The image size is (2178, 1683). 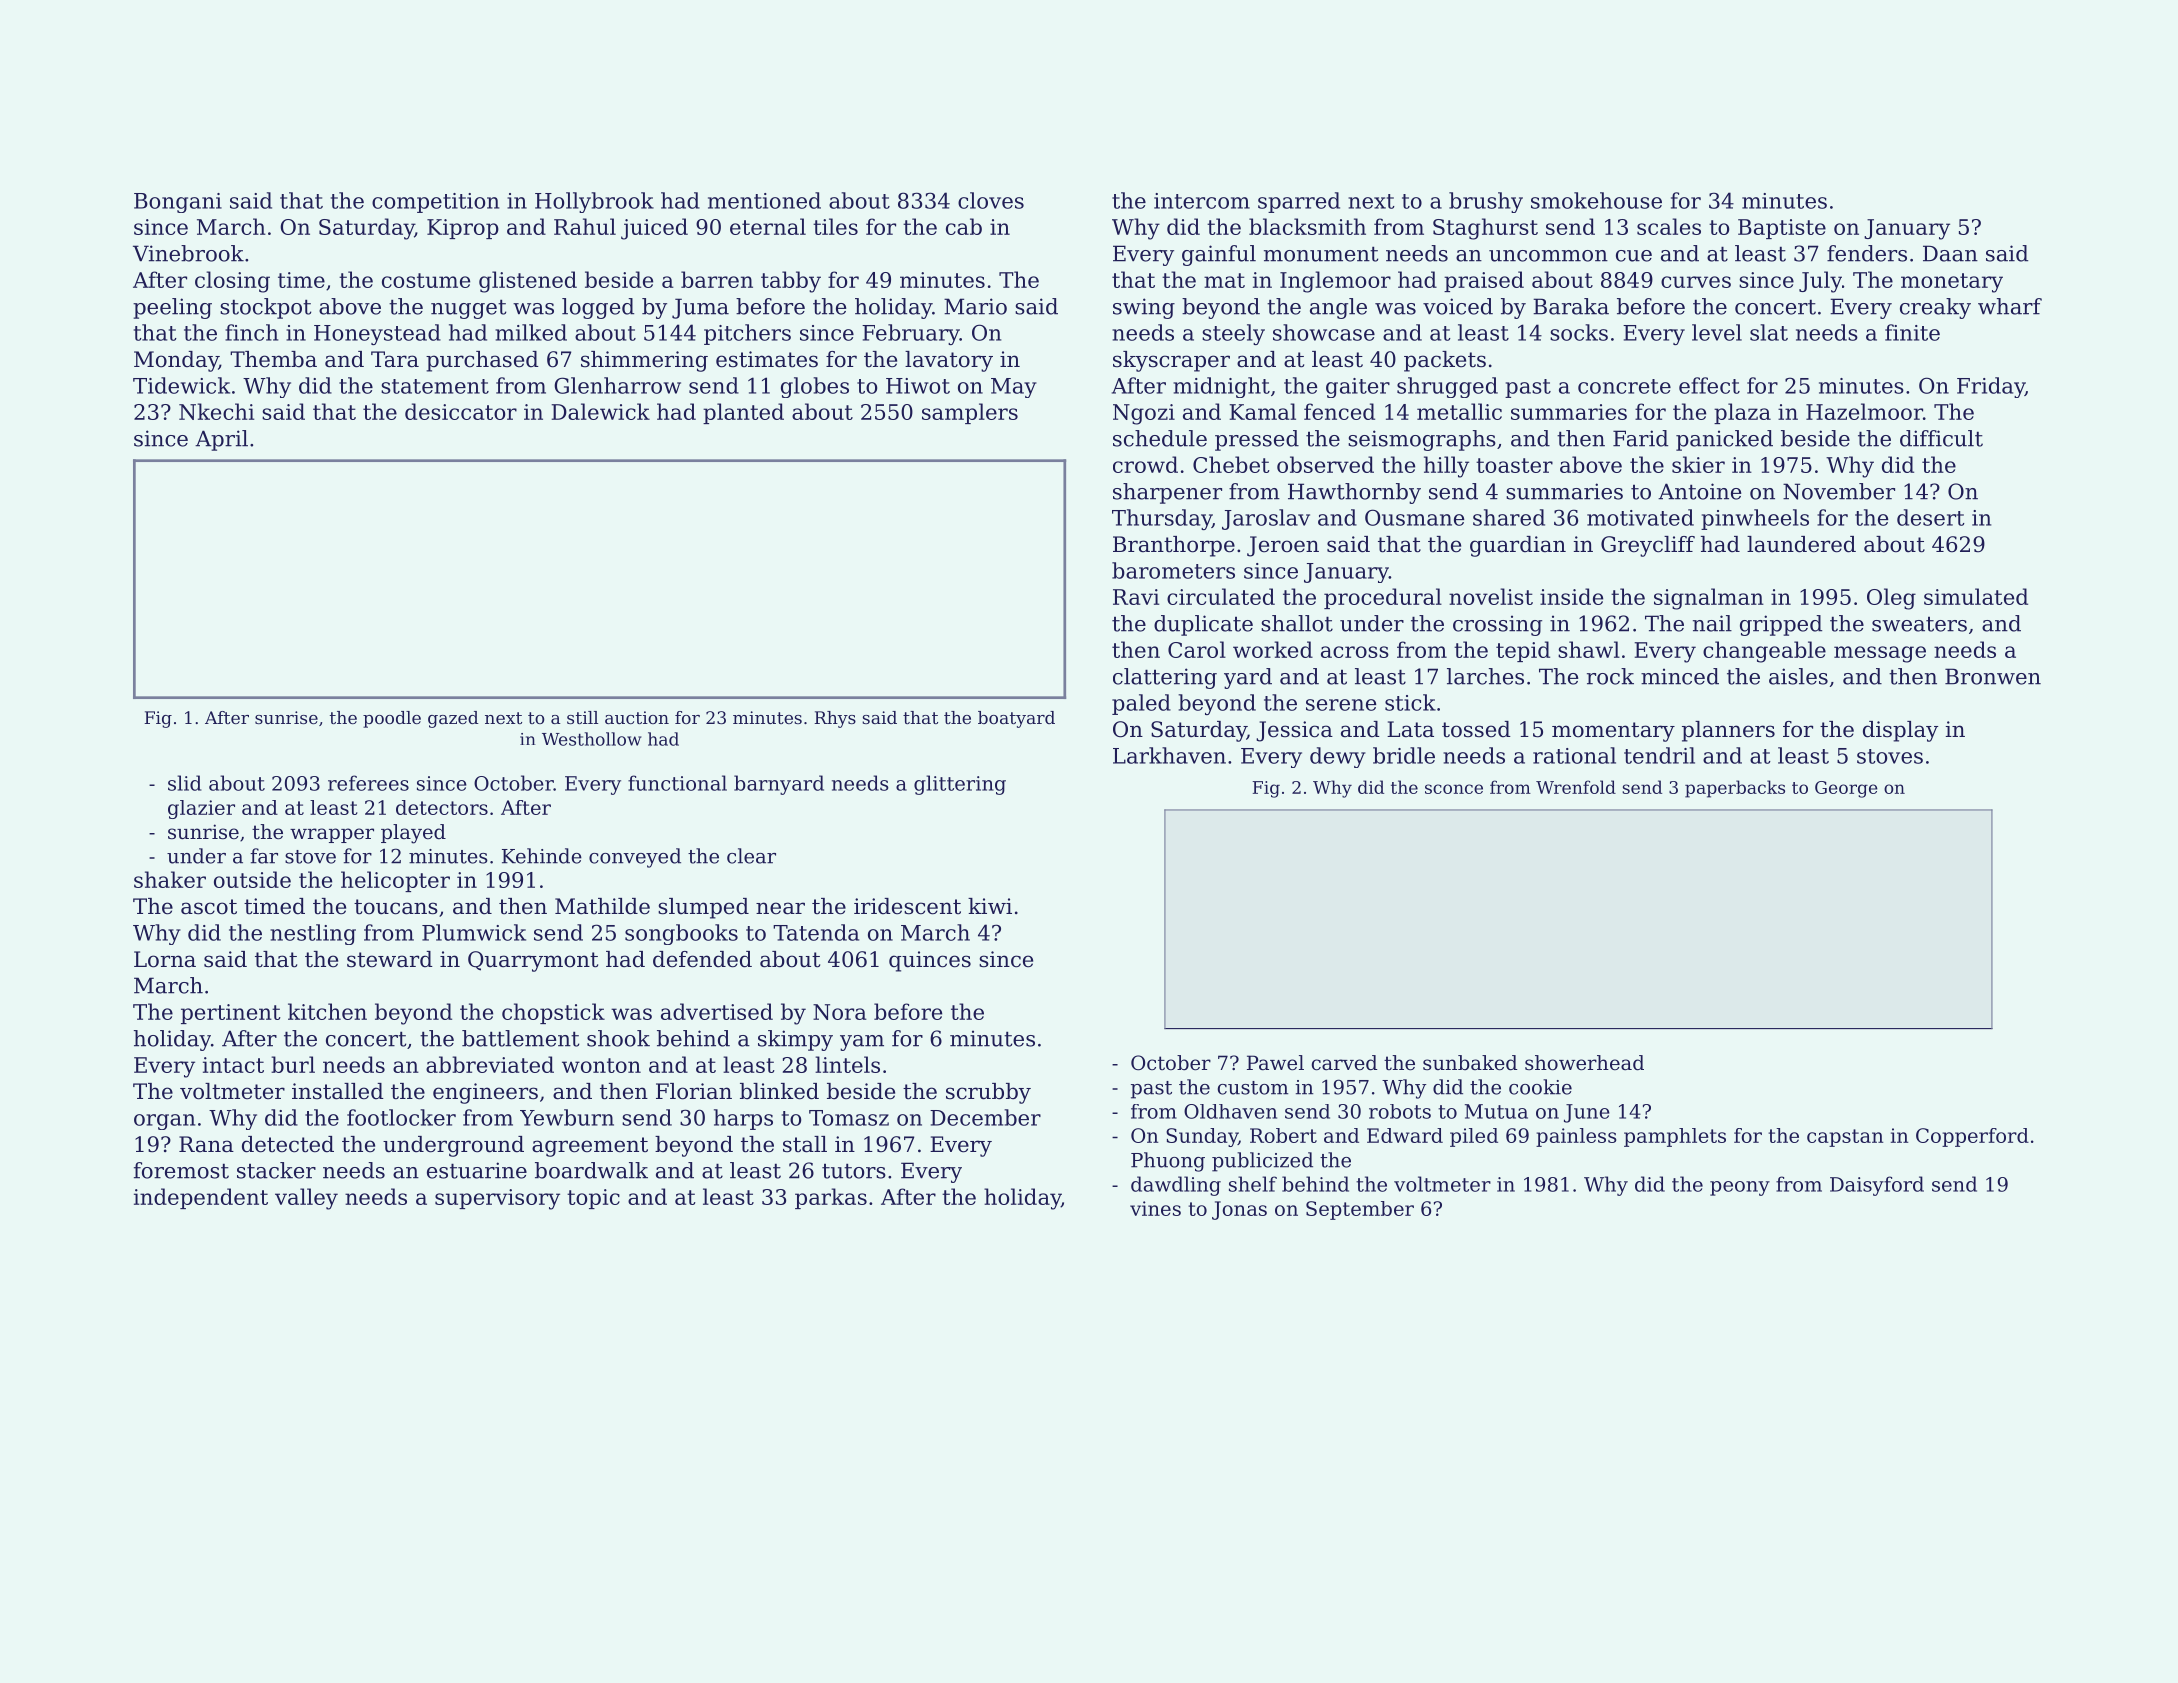 What do you see at coordinates (1344, 1063) in the document?
I see `carved` at bounding box center [1344, 1063].
